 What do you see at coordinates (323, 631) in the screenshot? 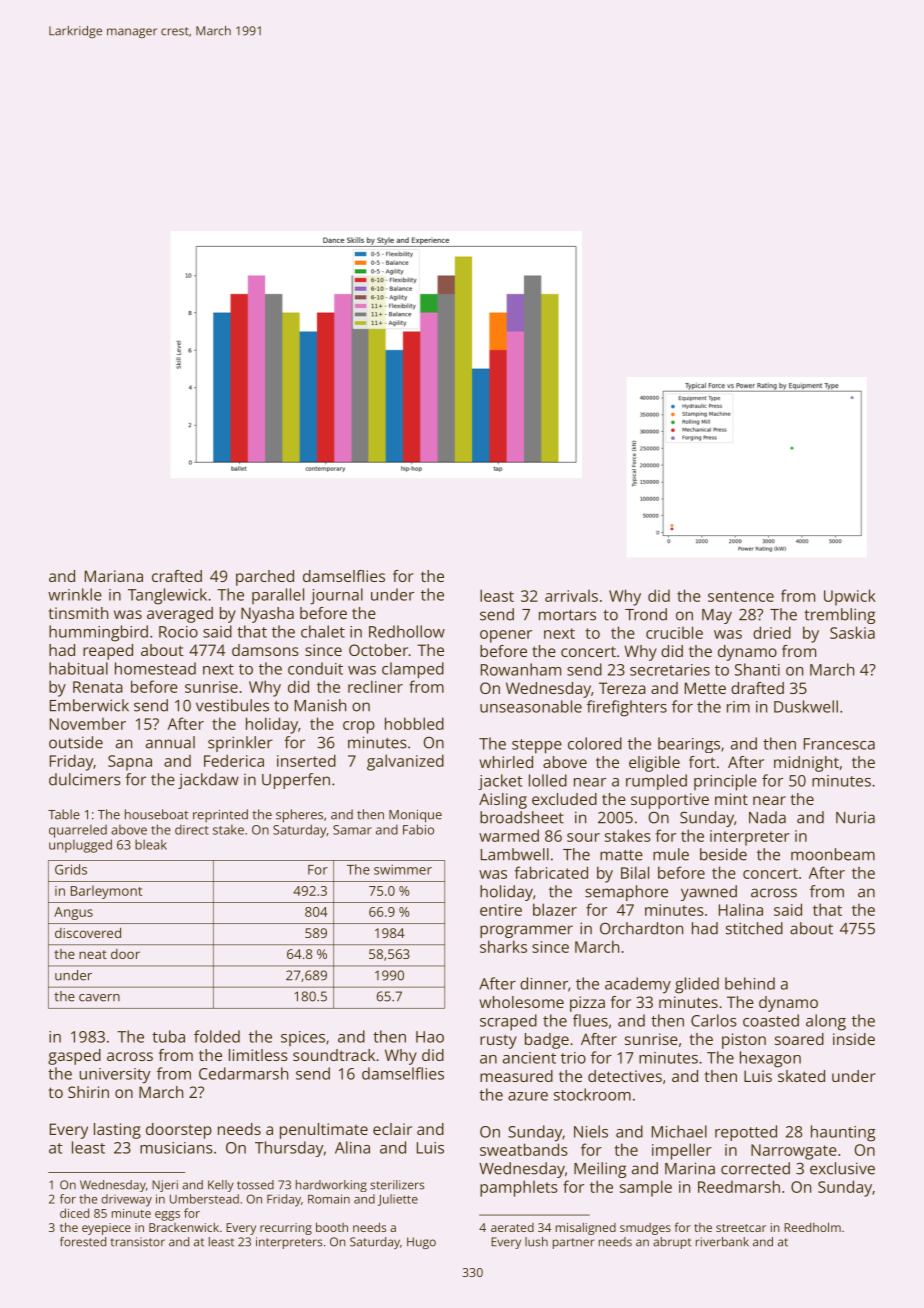
I see `chalet` at bounding box center [323, 631].
